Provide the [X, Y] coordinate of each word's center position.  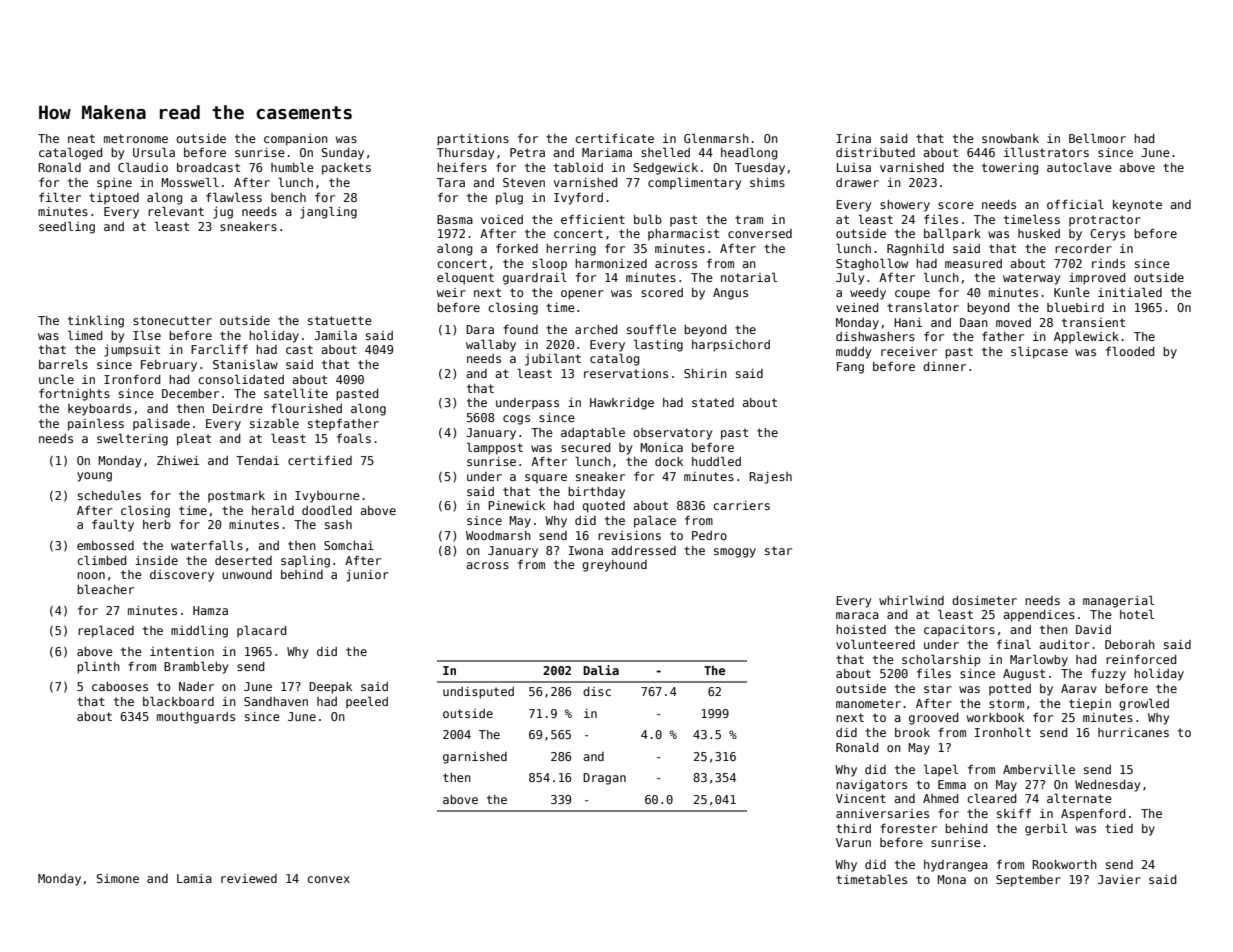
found [520, 329]
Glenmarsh [716, 138]
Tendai [257, 460]
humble [292, 167]
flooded [1130, 351]
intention [182, 651]
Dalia [601, 670]
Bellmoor [1097, 138]
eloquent [465, 278]
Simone [117, 878]
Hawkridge [622, 404]
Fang [850, 368]
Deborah [1130, 644]
